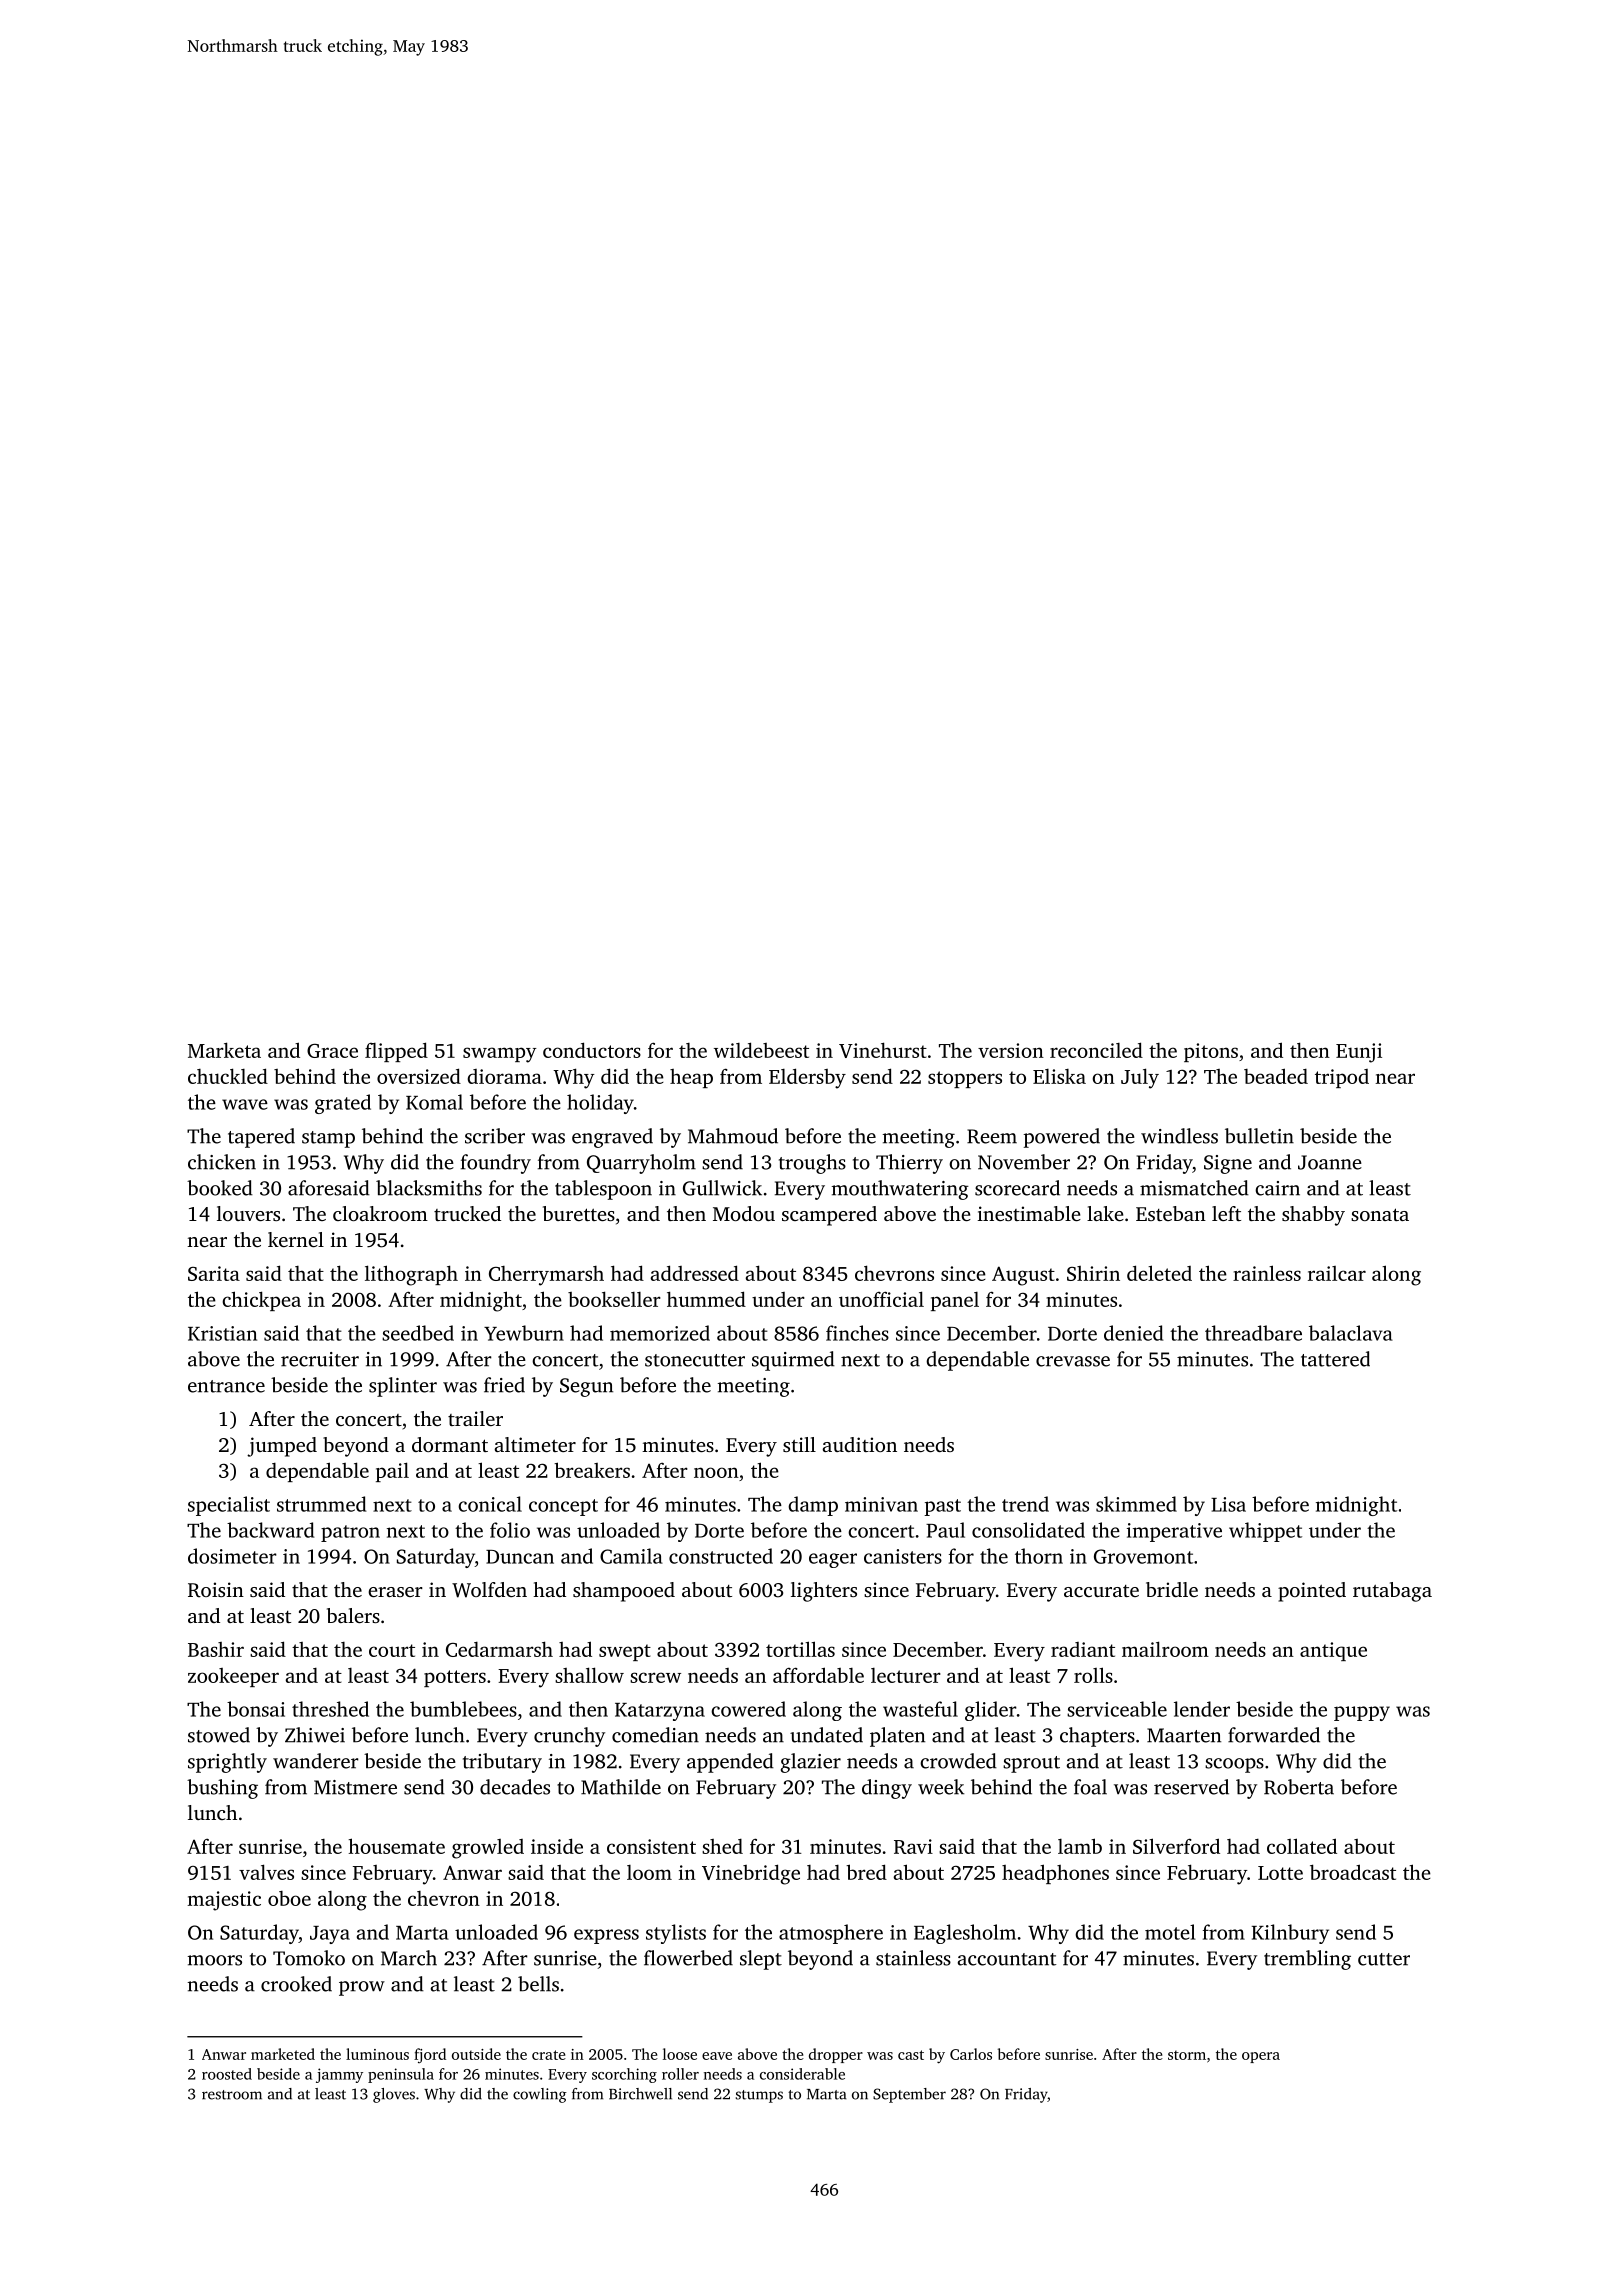 This screenshot has height=2292, width=1620. What do you see at coordinates (224, 1050) in the screenshot?
I see `Marketa` at bounding box center [224, 1050].
